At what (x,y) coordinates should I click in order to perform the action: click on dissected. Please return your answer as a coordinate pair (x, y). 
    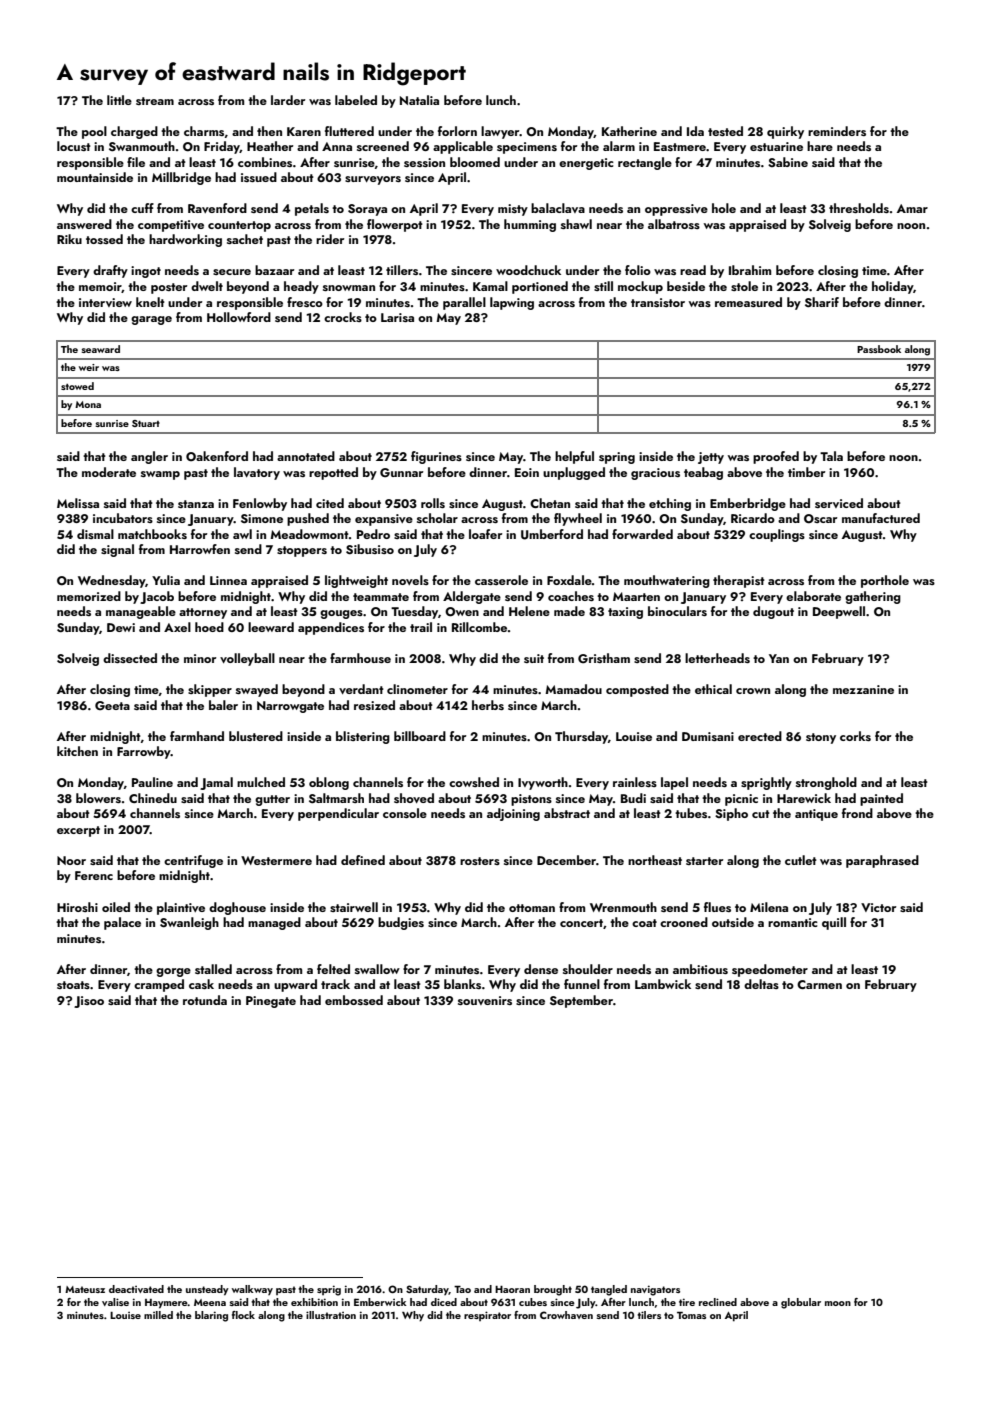
    Looking at the image, I should click on (130, 658).
